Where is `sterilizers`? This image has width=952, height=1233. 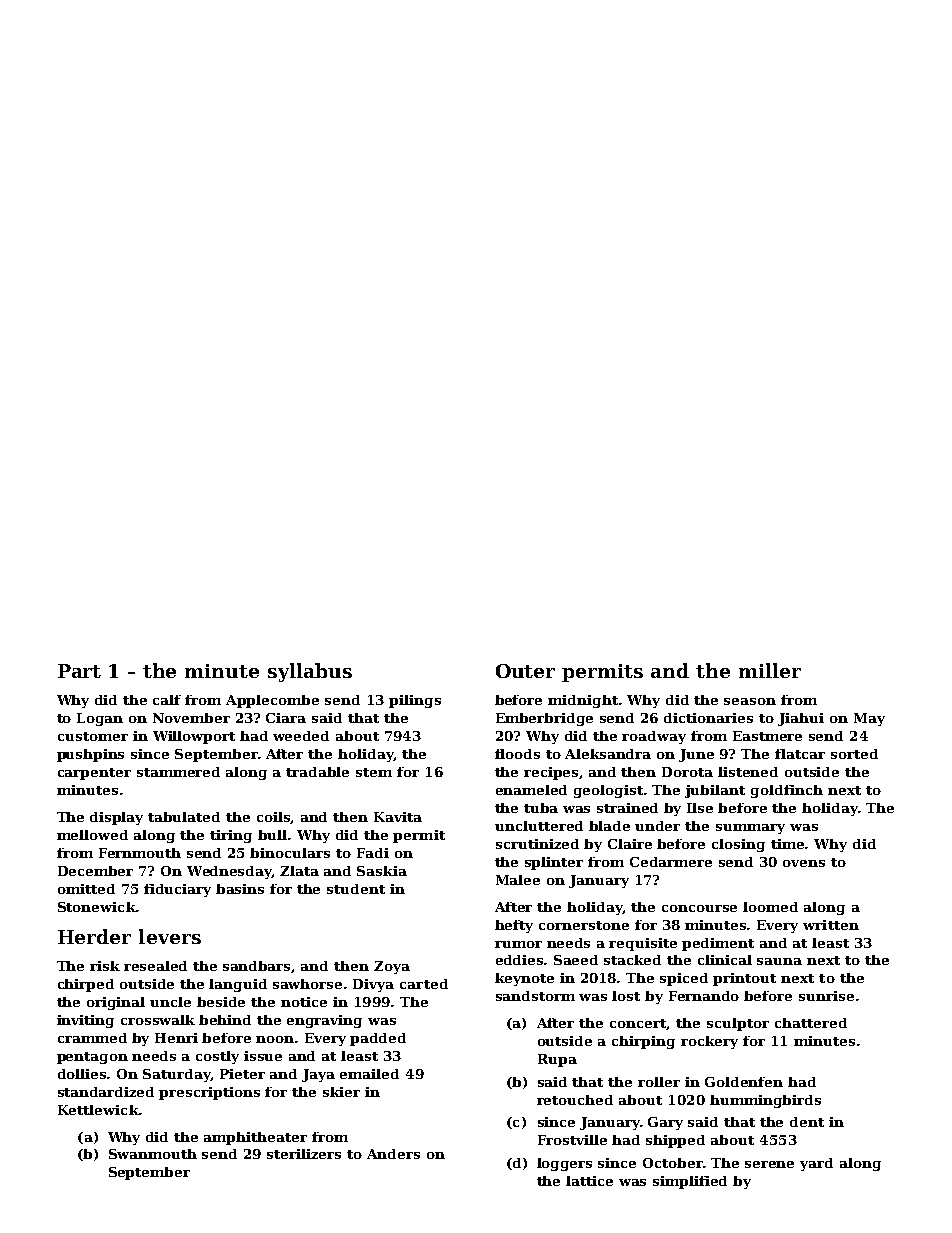
sterilizers is located at coordinates (304, 1154).
